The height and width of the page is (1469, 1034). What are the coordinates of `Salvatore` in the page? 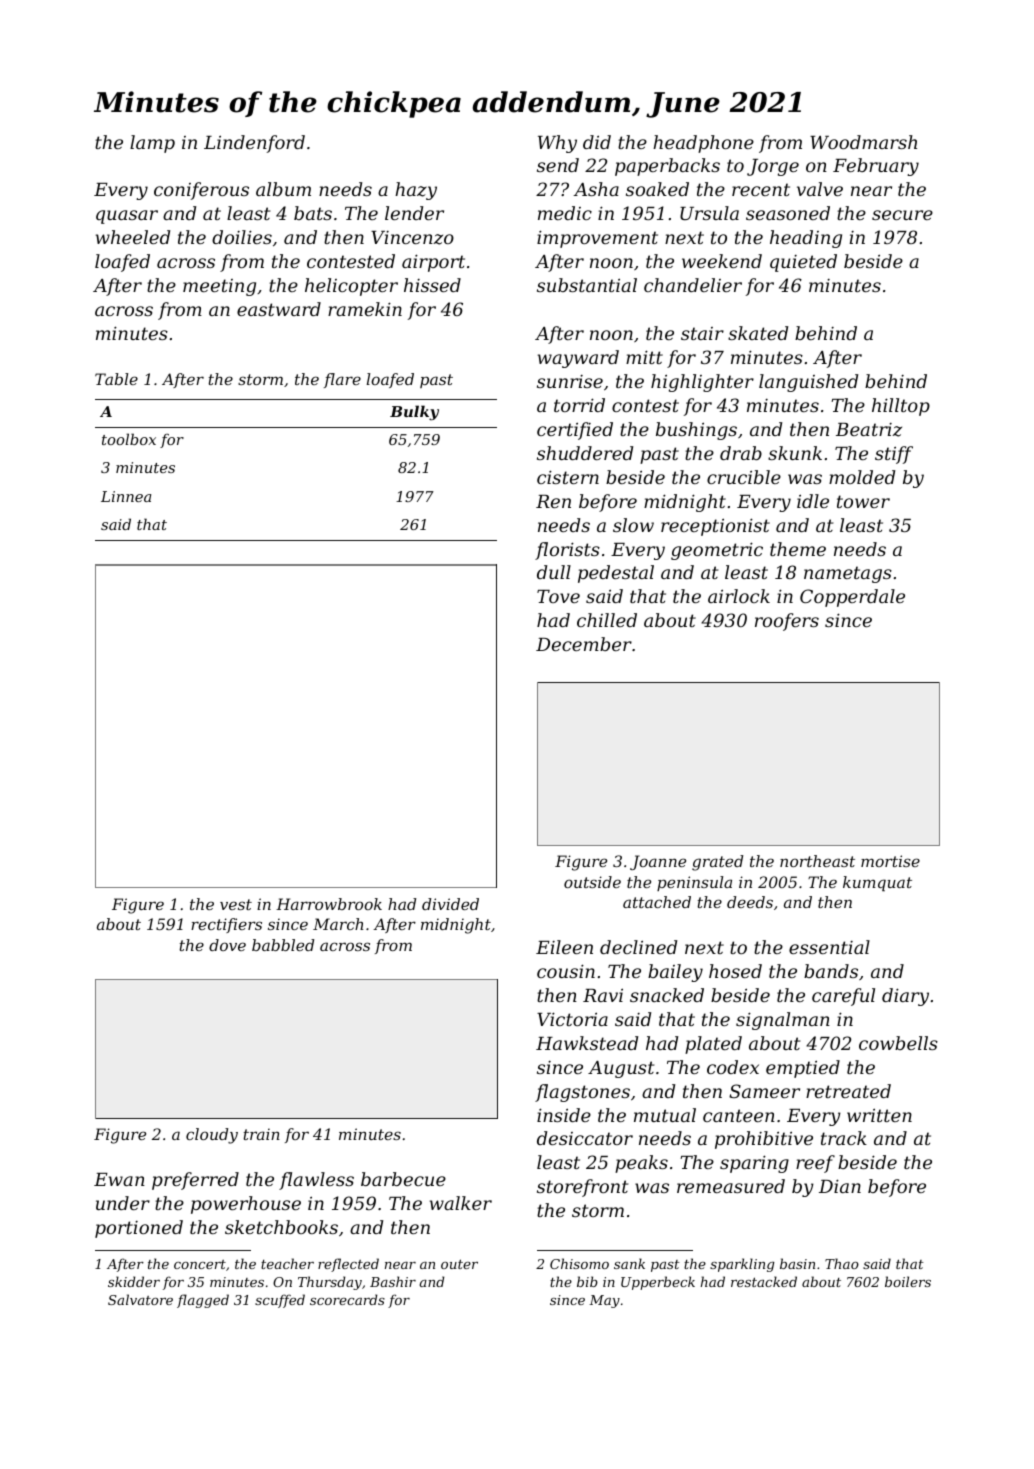 It's located at (140, 1299).
